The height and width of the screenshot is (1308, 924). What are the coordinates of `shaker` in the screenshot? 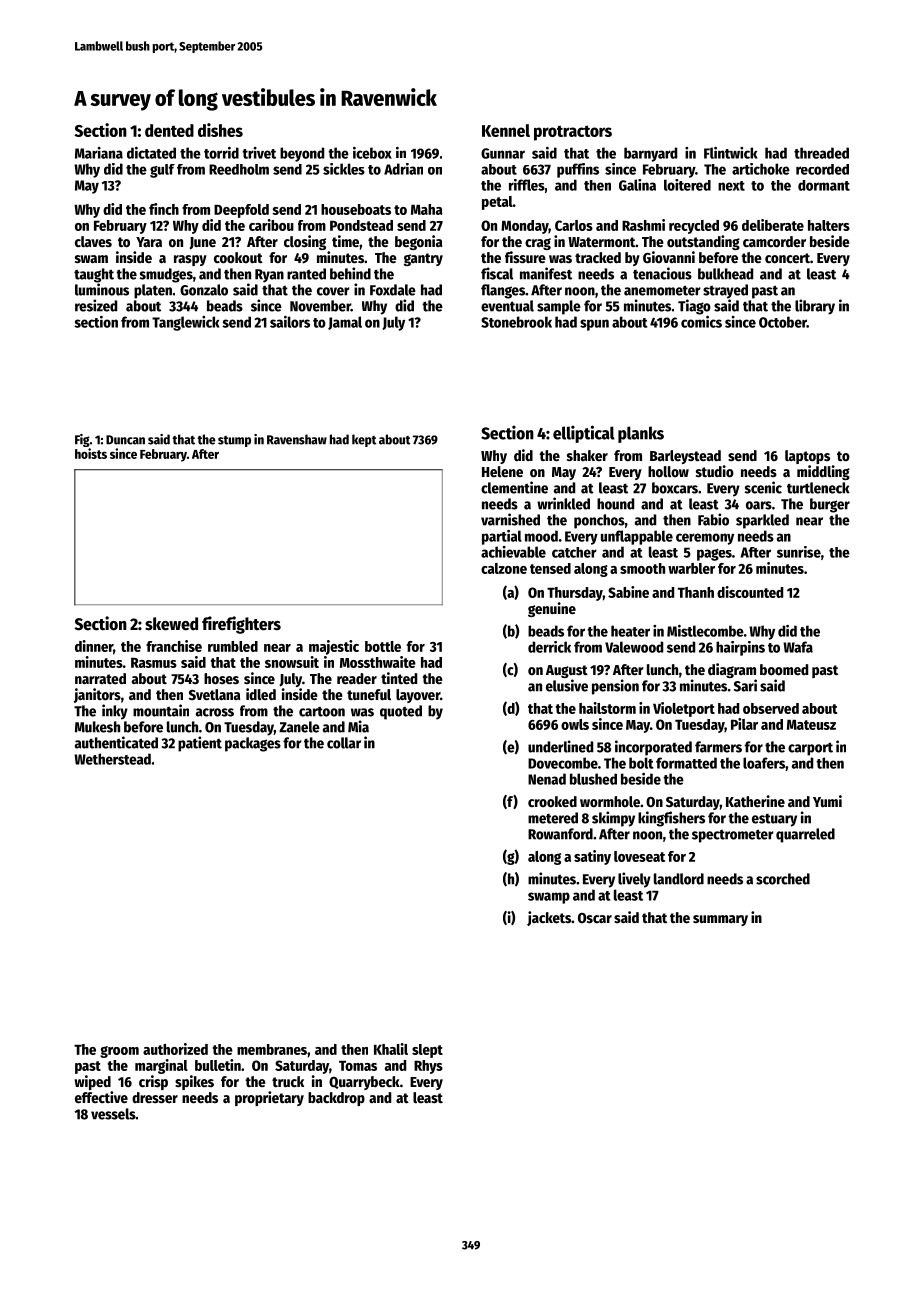 It's located at (587, 455).
